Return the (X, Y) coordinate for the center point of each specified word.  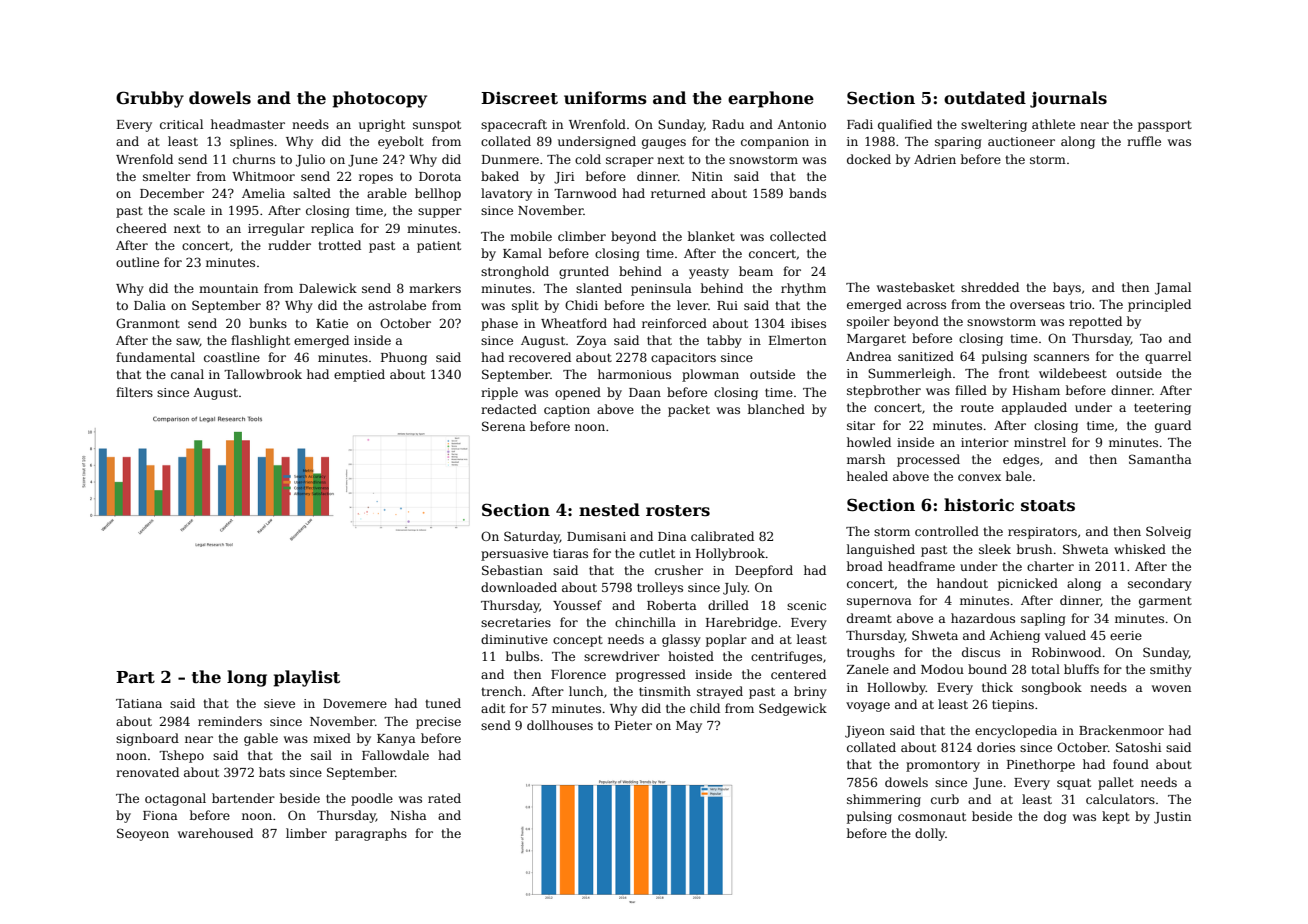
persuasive (514, 555)
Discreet (519, 98)
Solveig (1168, 532)
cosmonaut (932, 816)
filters (134, 392)
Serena (504, 426)
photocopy (380, 99)
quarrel (1168, 357)
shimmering (884, 800)
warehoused (215, 833)
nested (609, 510)
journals (1068, 99)
